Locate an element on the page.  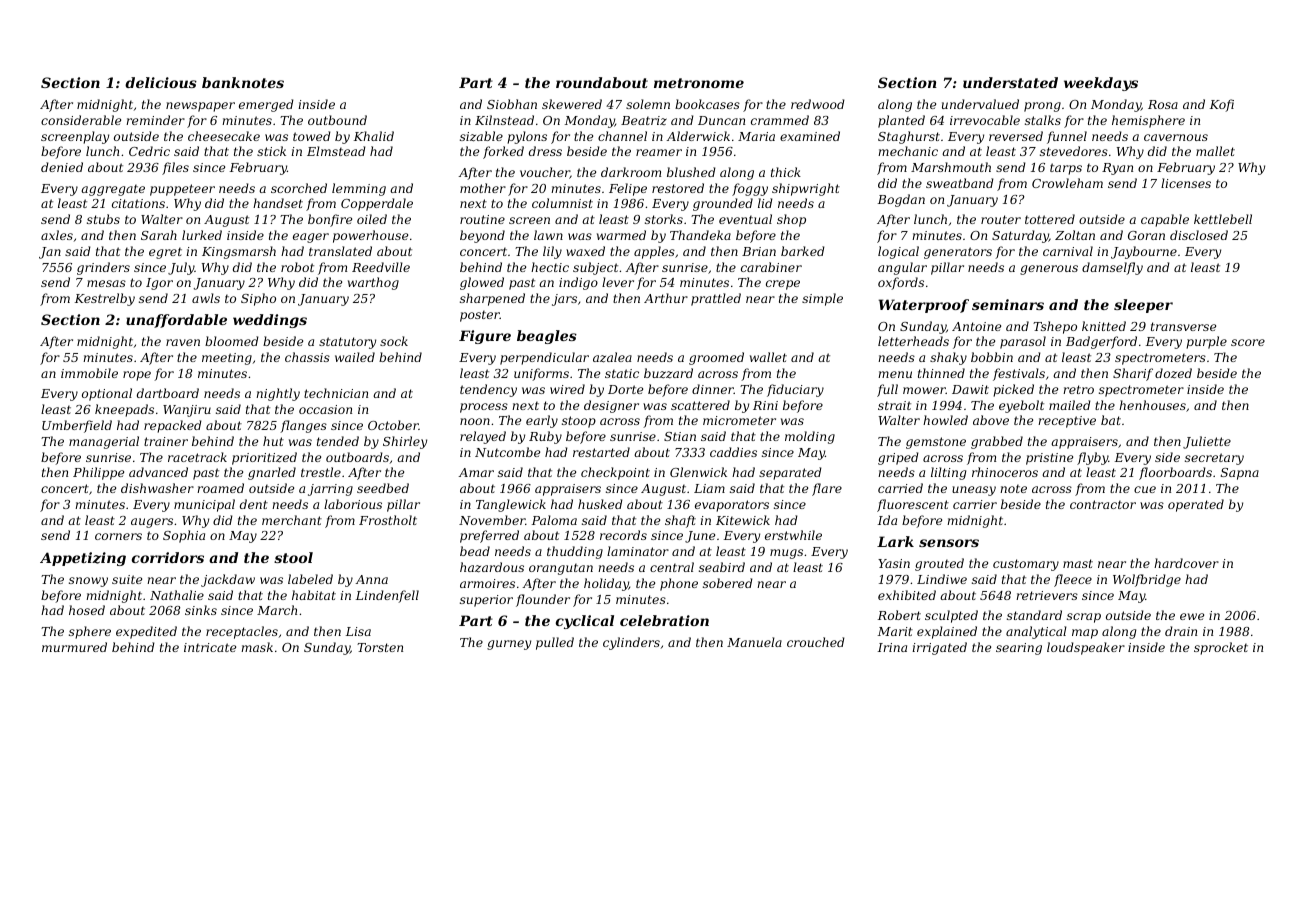
lawn is located at coordinates (548, 235).
